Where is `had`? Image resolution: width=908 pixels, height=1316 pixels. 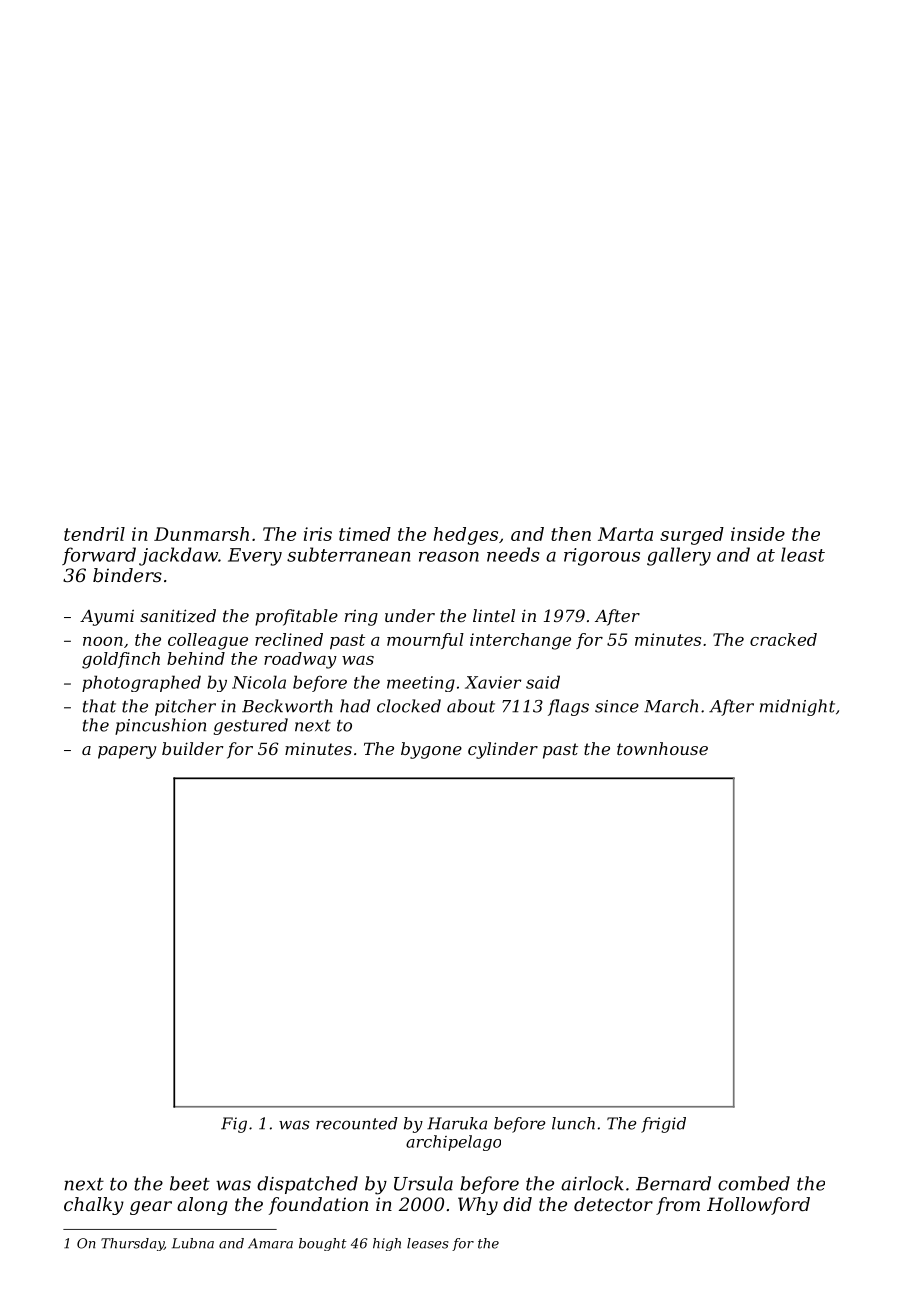 had is located at coordinates (355, 706).
